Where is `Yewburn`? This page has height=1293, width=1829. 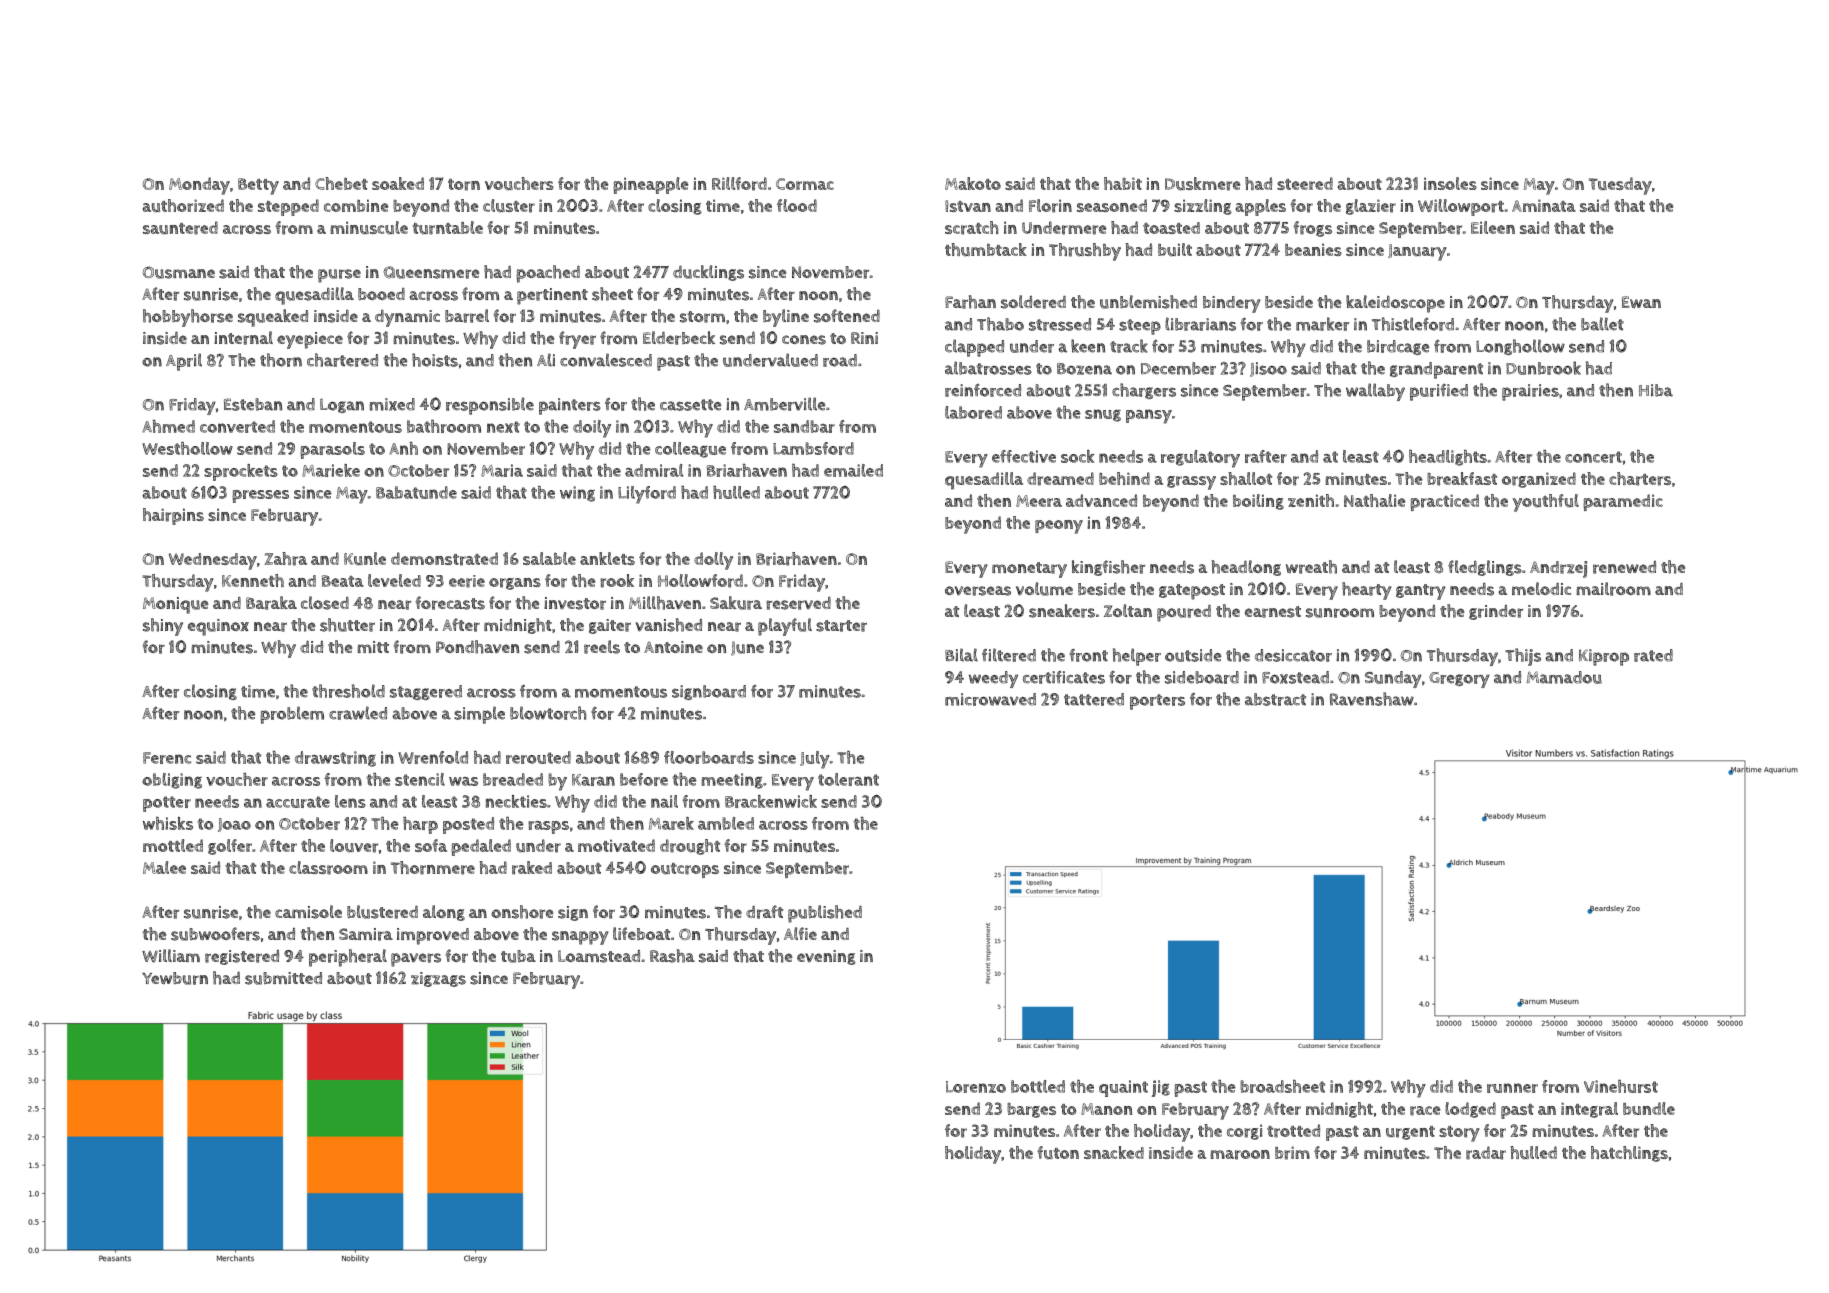 Yewburn is located at coordinates (175, 978).
